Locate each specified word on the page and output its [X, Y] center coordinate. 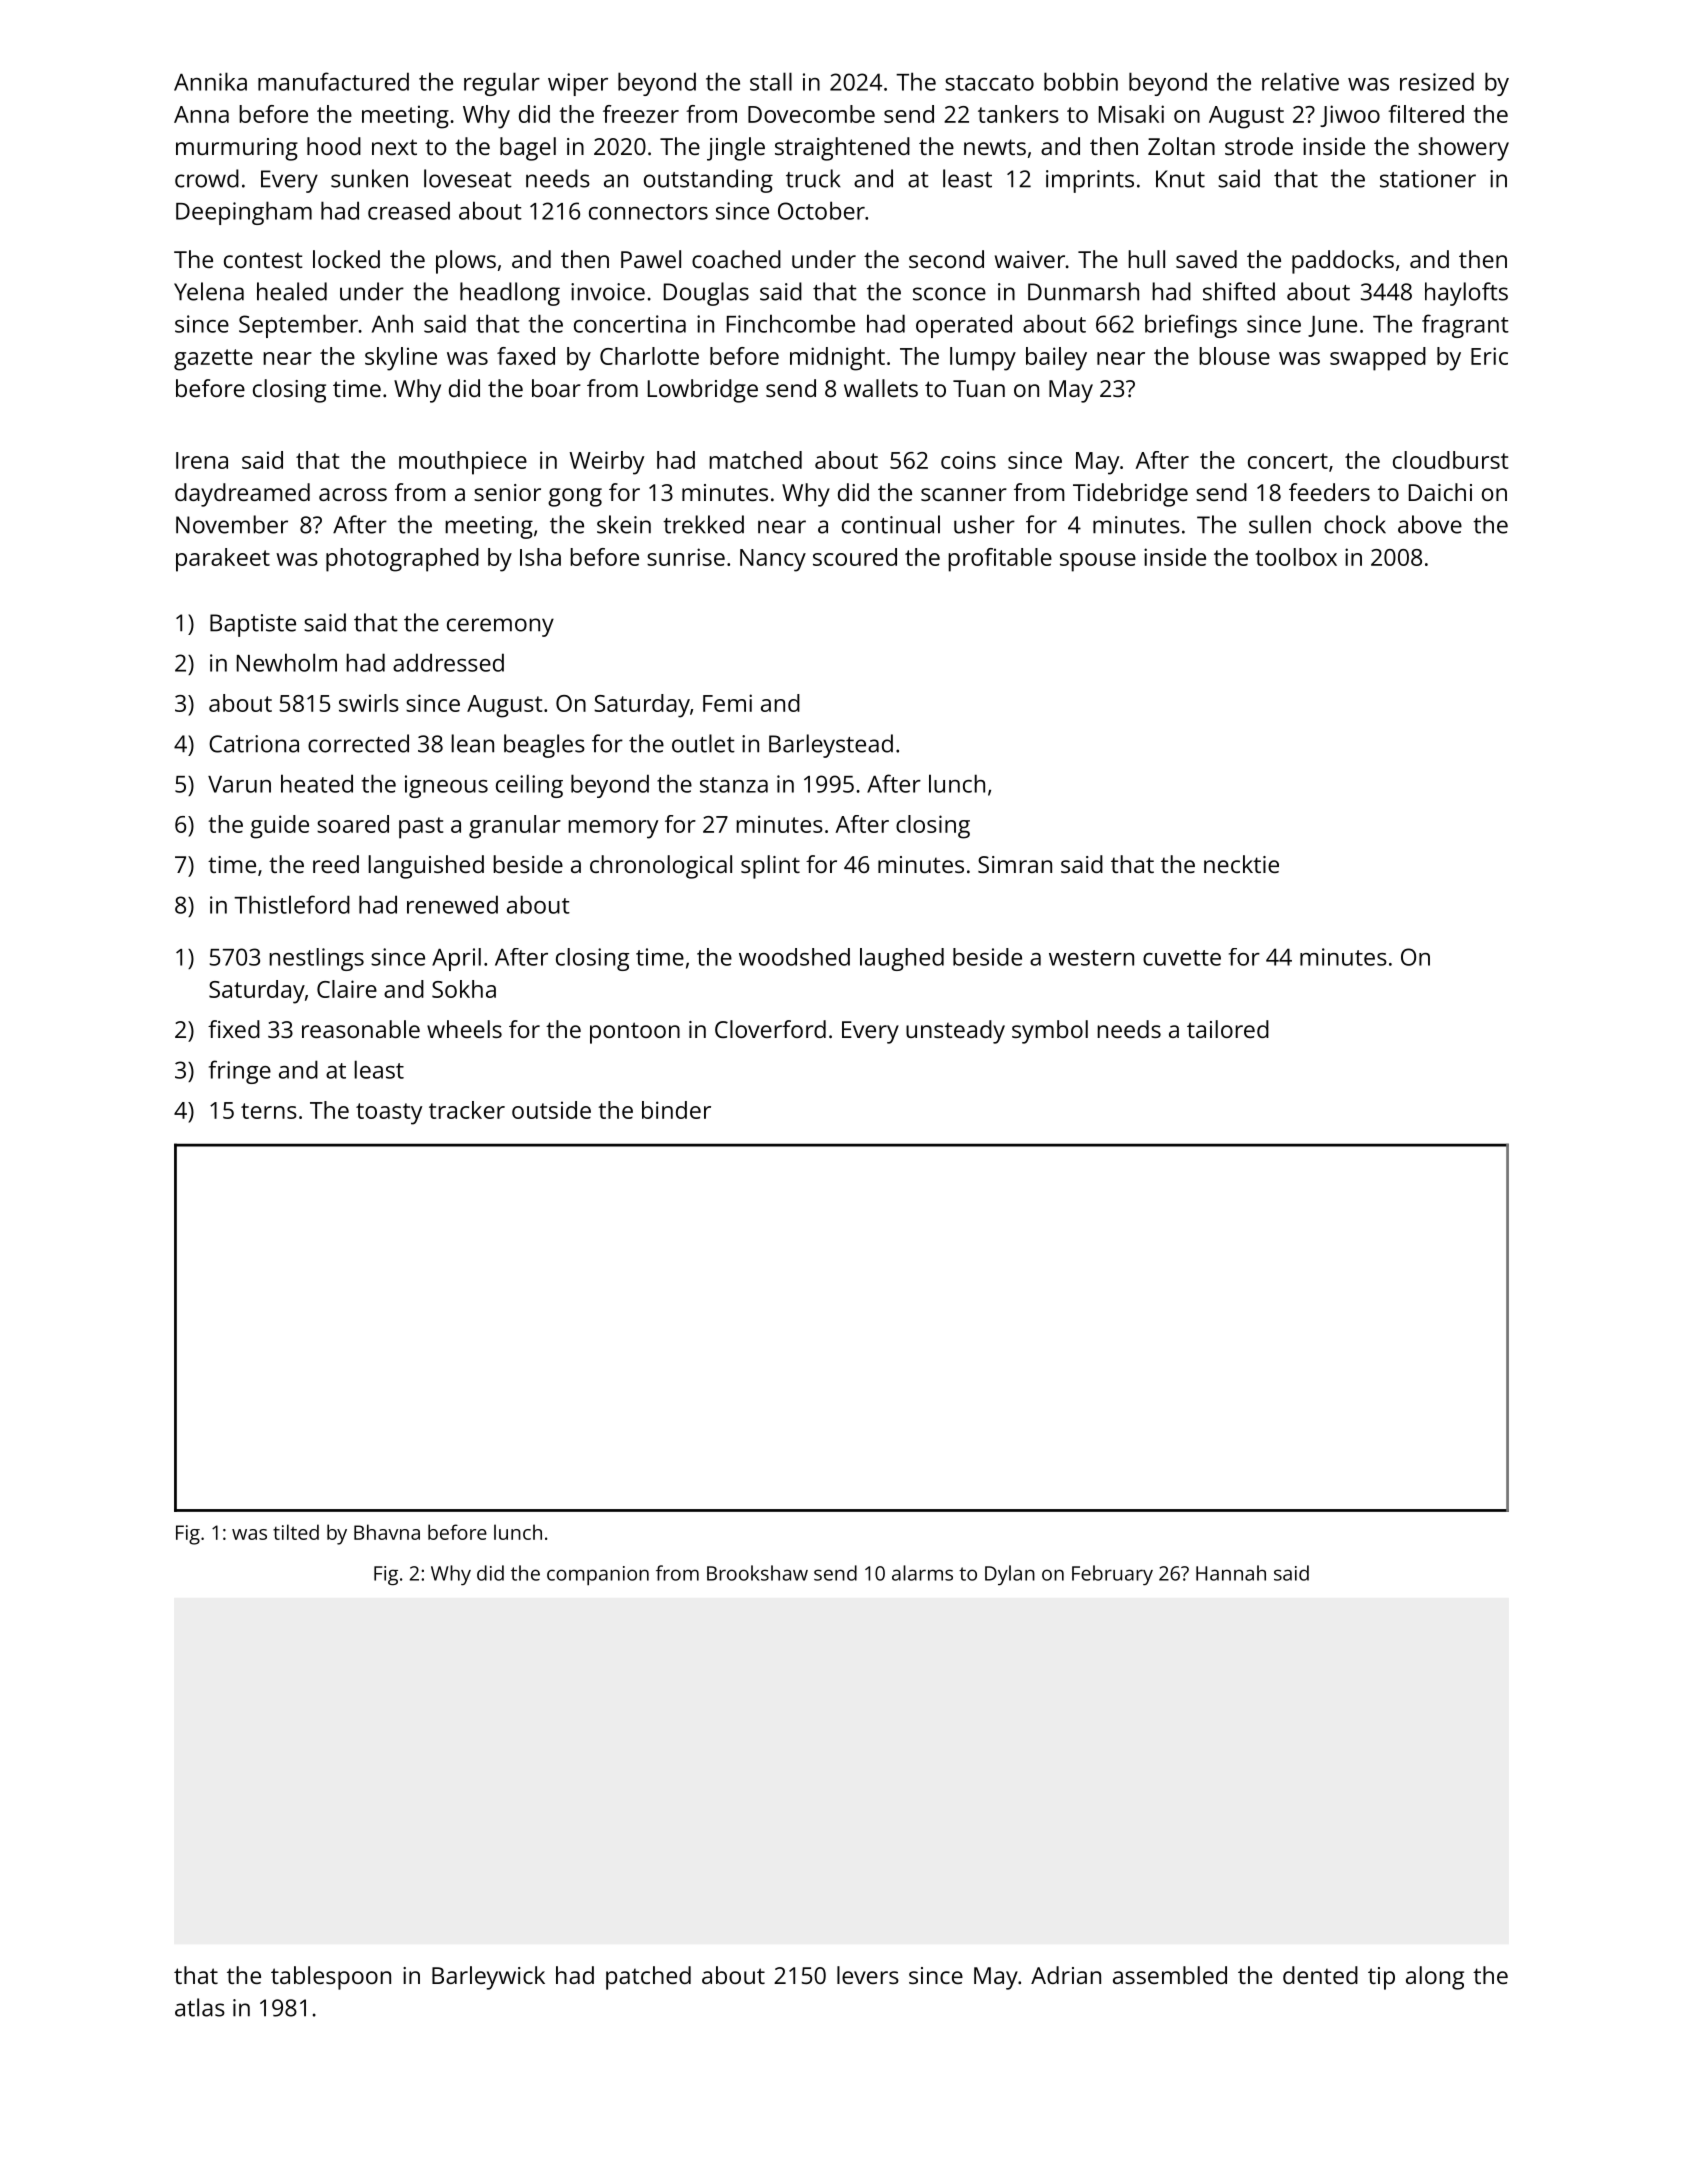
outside [551, 1110]
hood [334, 146]
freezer [641, 114]
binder [676, 1110]
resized [1437, 81]
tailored [1228, 1029]
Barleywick [488, 1978]
